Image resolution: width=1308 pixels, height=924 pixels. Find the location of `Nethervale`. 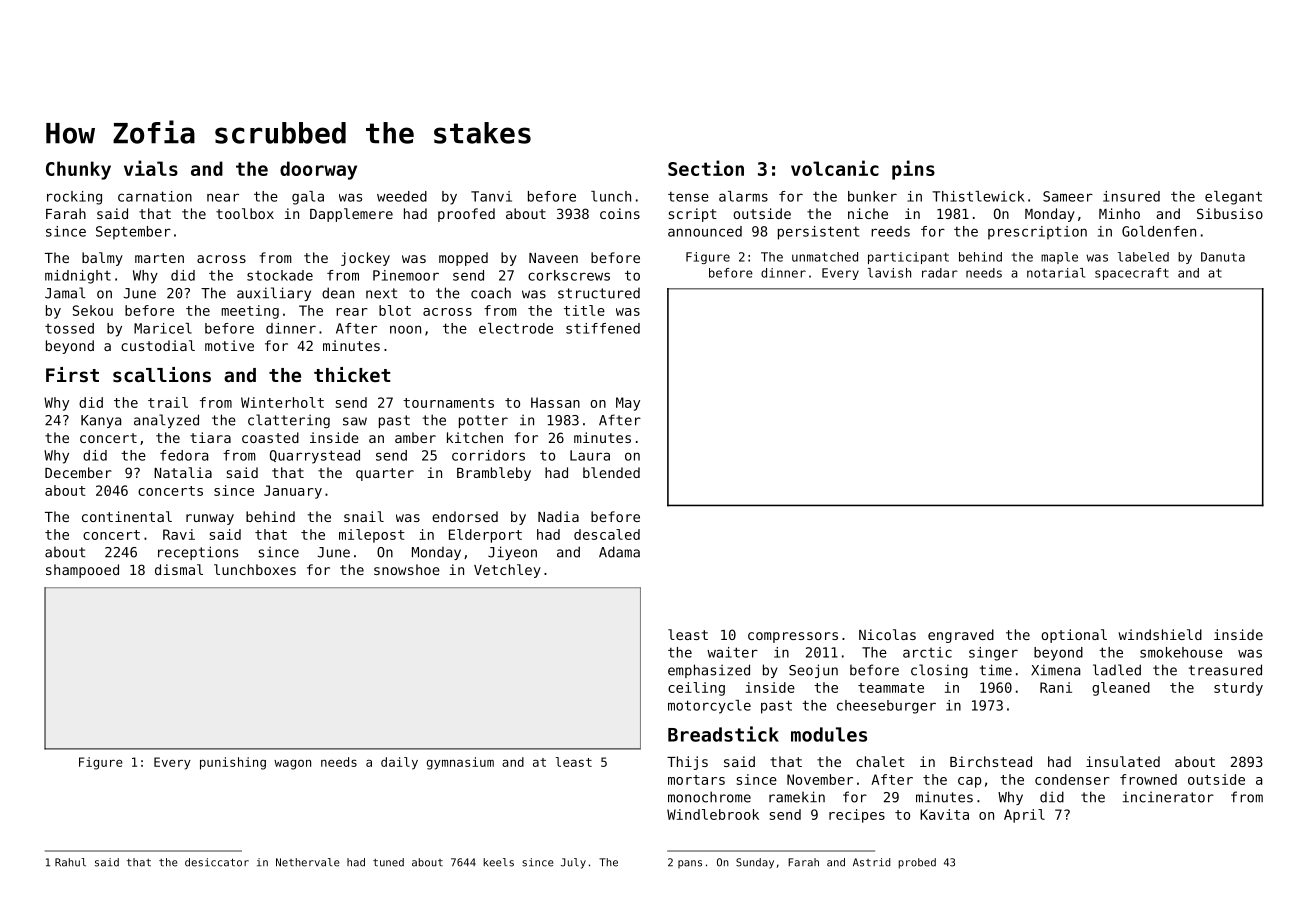

Nethervale is located at coordinates (308, 862).
